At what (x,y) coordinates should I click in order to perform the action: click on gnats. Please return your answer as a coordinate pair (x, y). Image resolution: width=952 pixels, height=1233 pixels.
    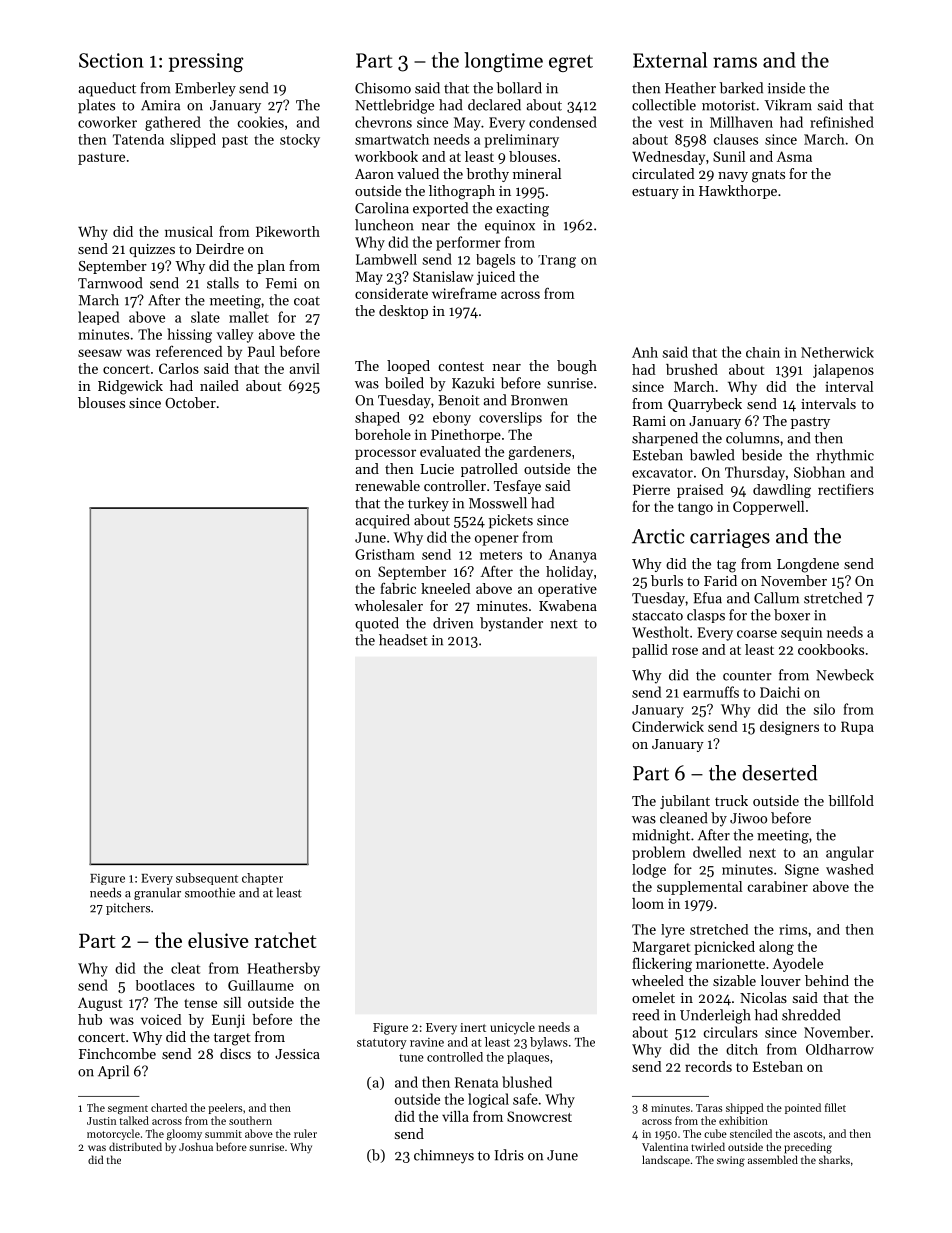
    Looking at the image, I should click on (768, 176).
